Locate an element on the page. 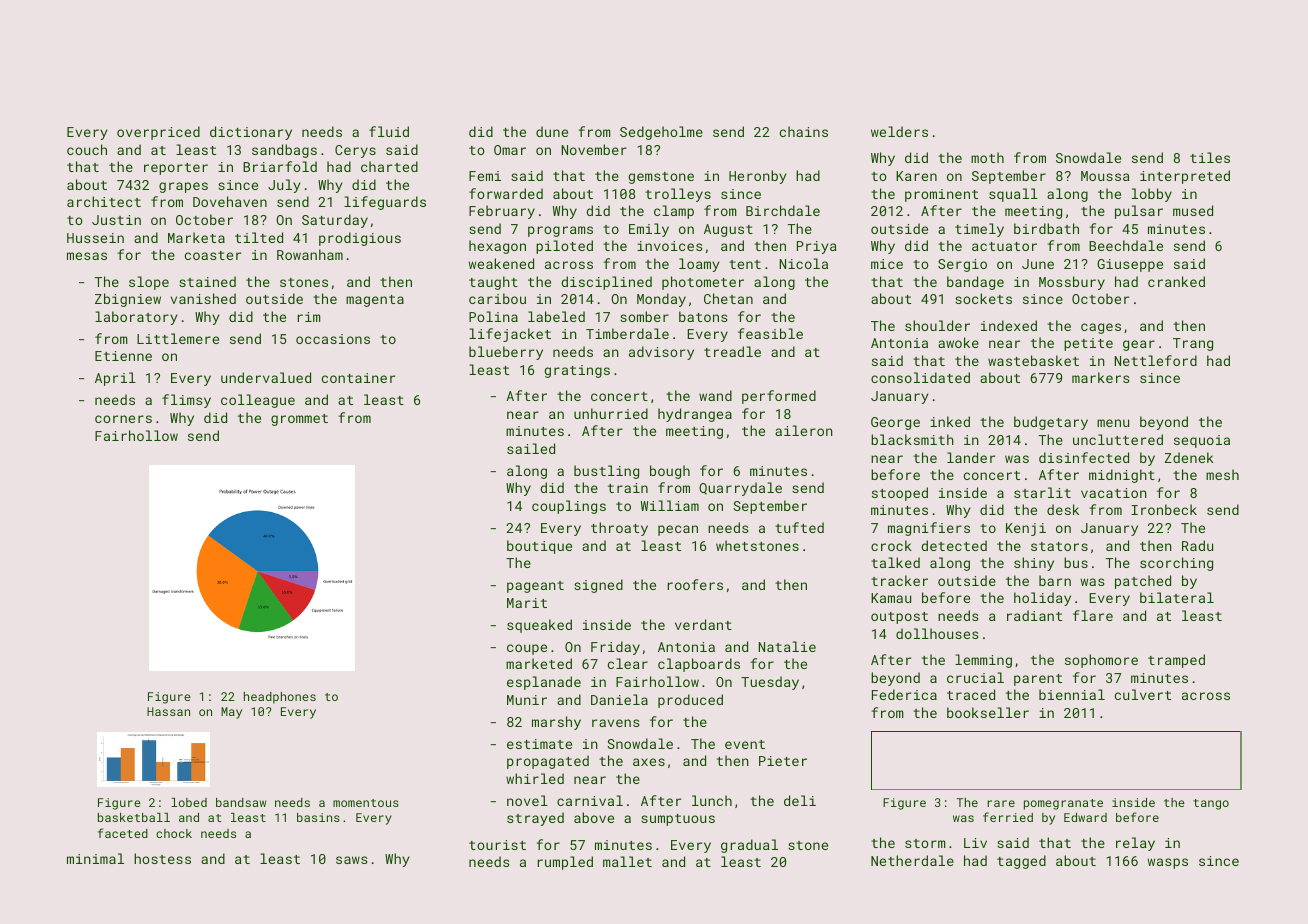 The height and width of the page is (924, 1308). couch is located at coordinates (87, 149).
